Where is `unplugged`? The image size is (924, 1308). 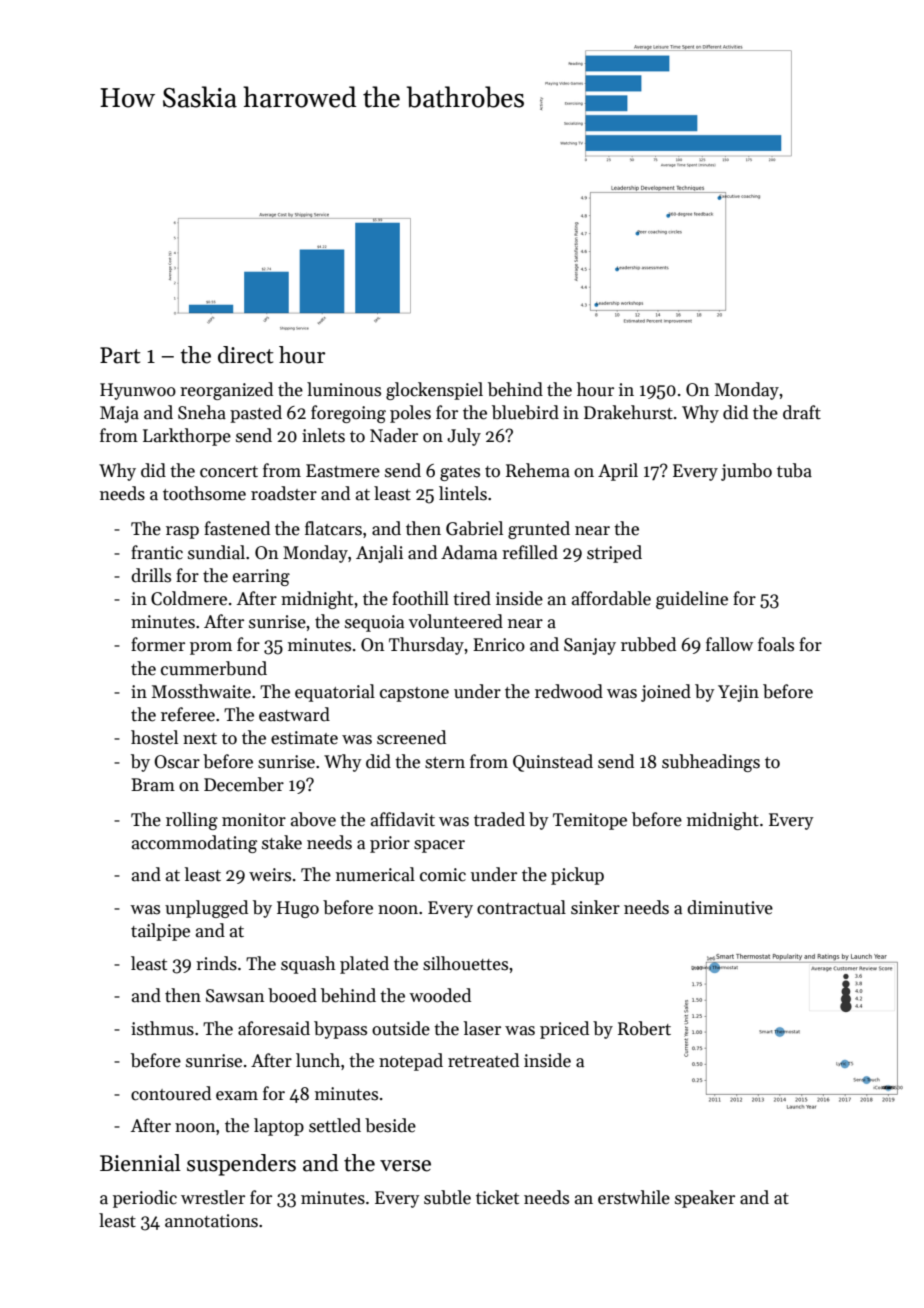 unplugged is located at coordinates (206, 909).
